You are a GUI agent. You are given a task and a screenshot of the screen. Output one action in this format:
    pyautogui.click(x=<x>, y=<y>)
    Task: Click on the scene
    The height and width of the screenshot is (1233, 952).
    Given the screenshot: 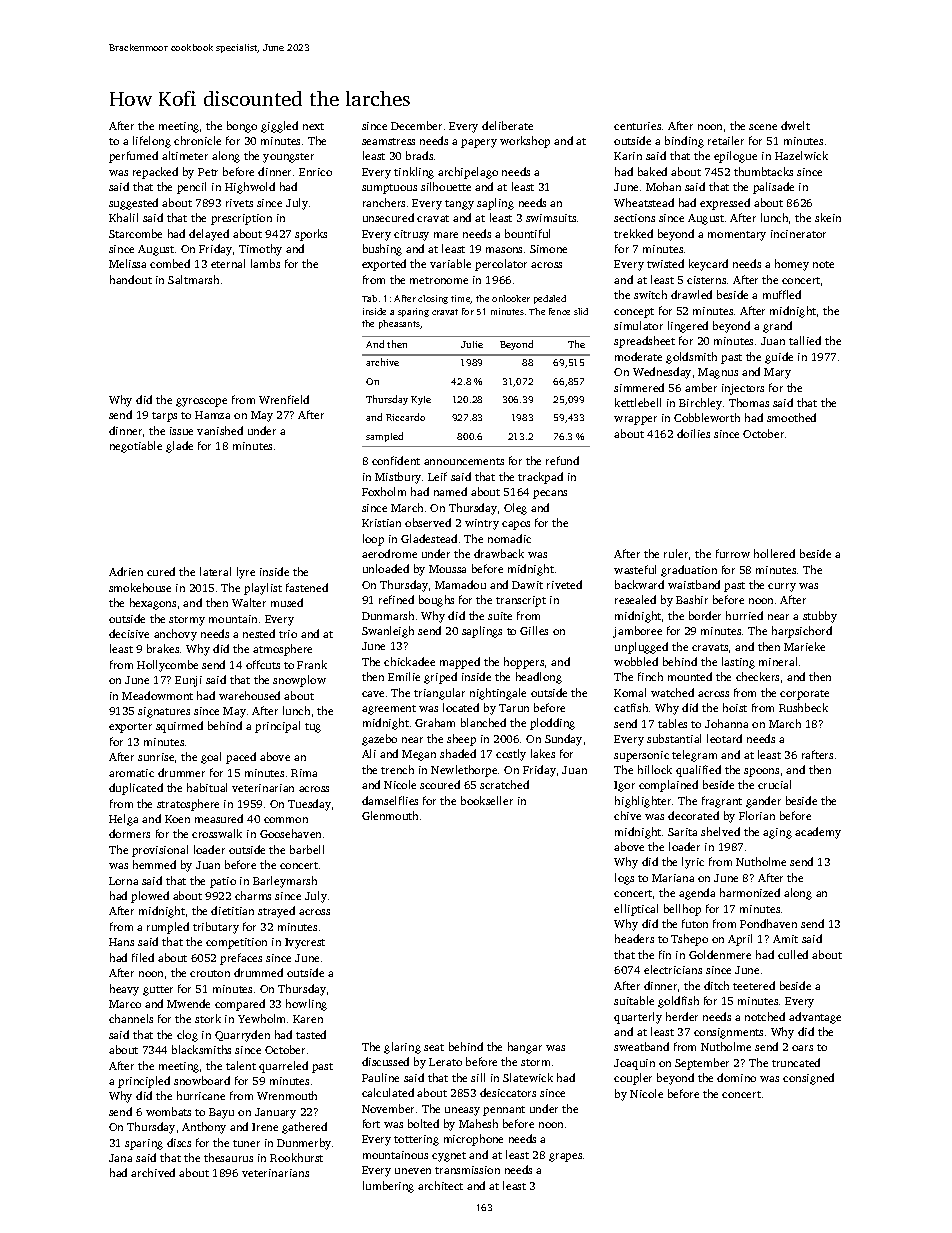 What is the action you would take?
    pyautogui.click(x=763, y=127)
